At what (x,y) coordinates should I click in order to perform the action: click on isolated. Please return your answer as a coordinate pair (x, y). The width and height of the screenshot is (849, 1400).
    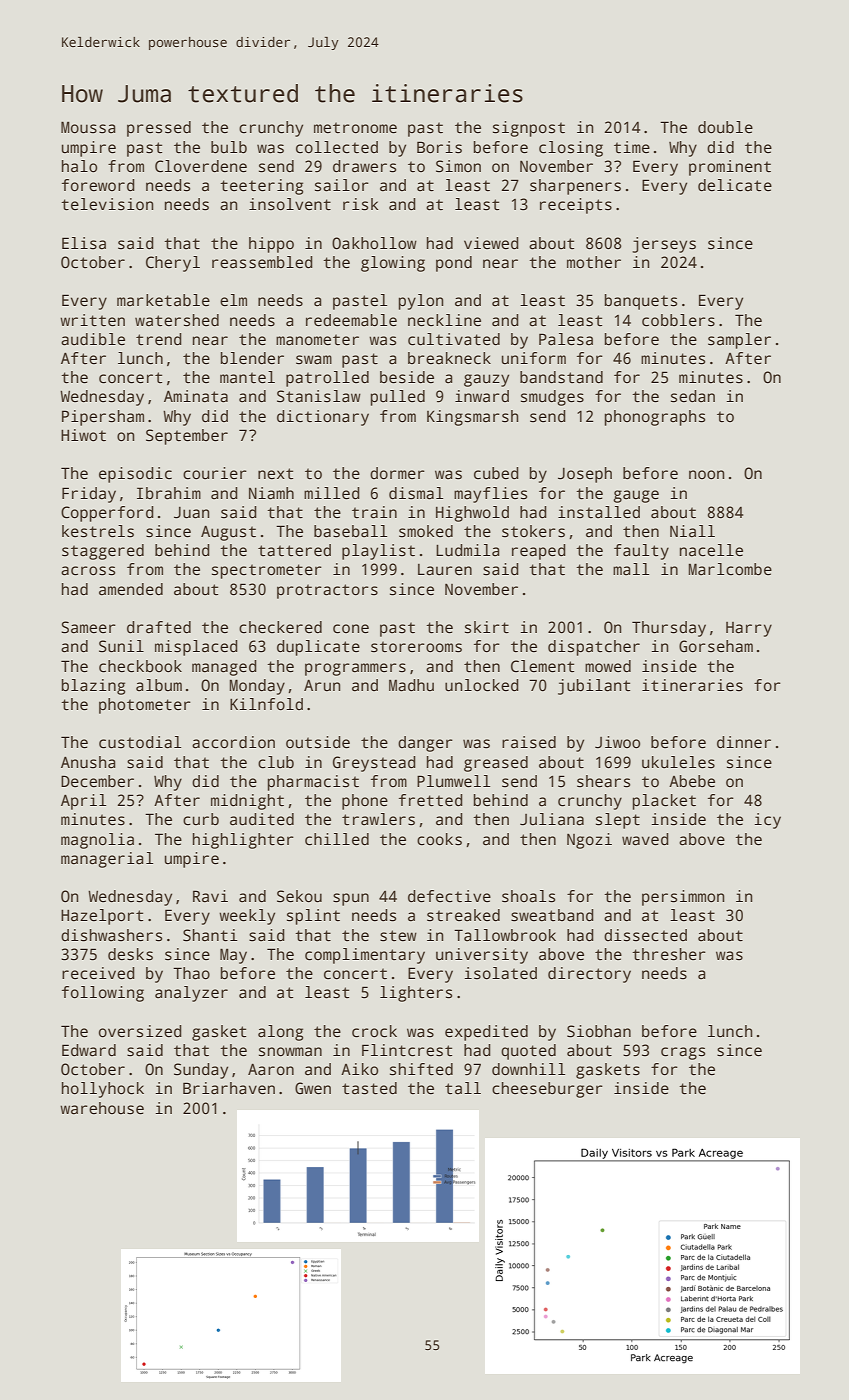
    Looking at the image, I should click on (500, 973).
